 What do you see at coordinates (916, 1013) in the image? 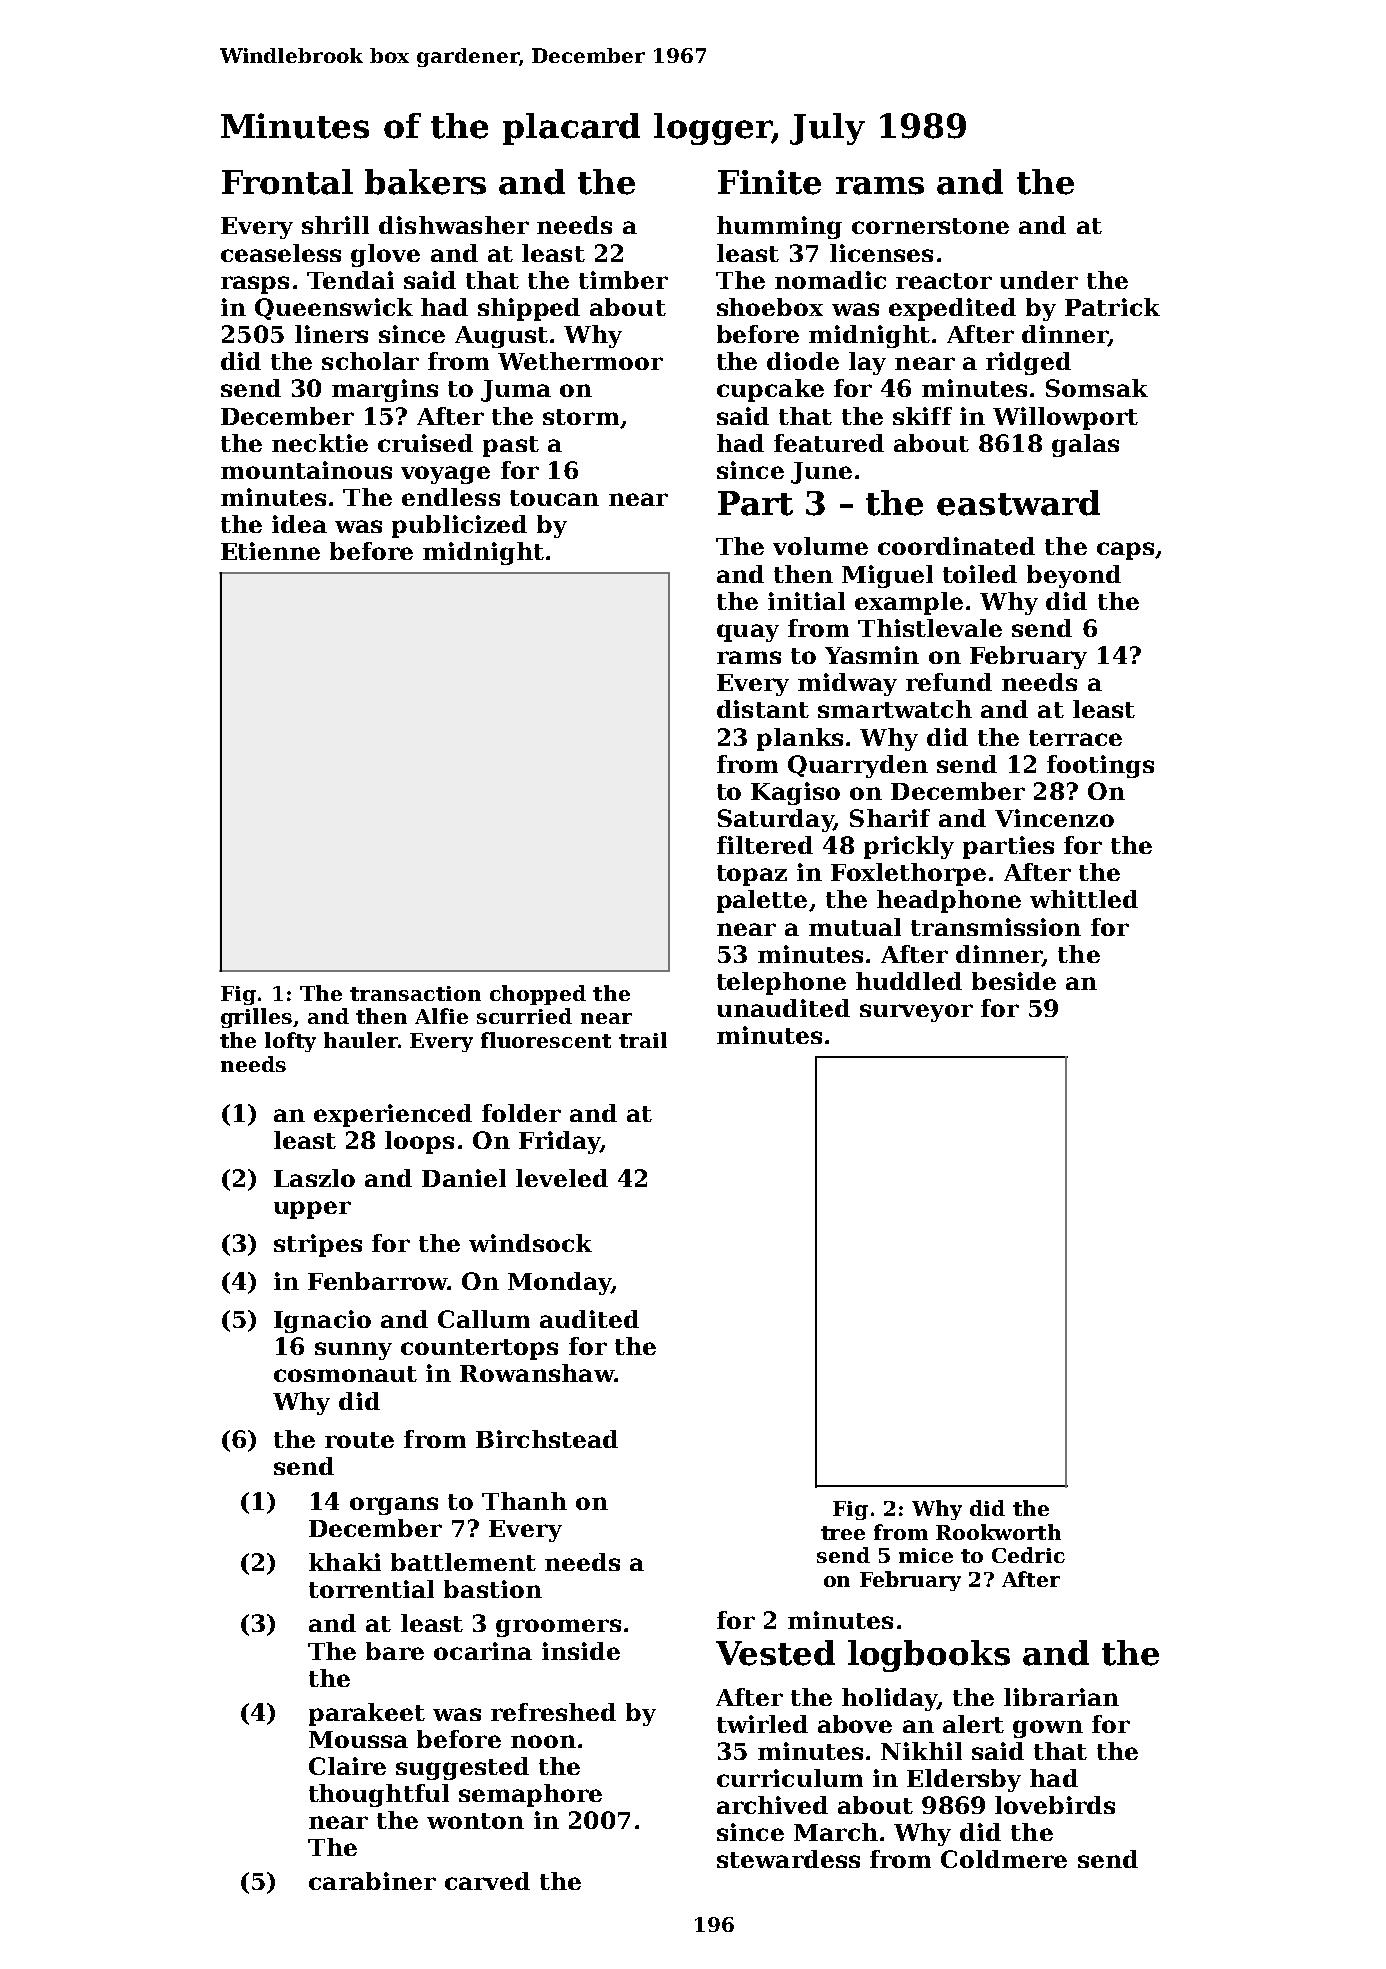
I see `surveyor` at bounding box center [916, 1013].
